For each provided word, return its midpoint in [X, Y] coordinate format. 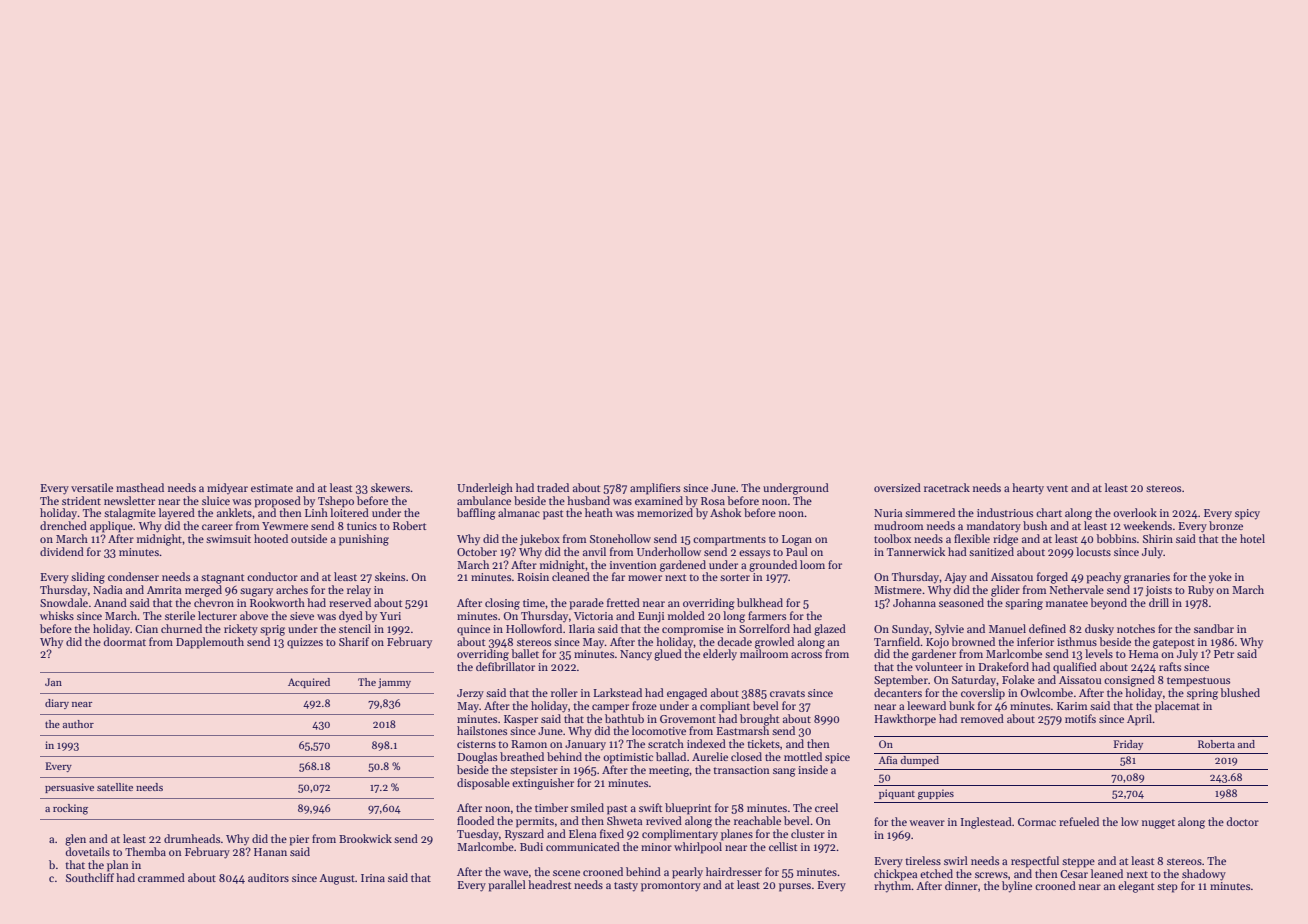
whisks [57, 615]
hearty [1028, 489]
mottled [803, 756]
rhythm [893, 887]
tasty [626, 887]
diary [57, 704]
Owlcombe [1047, 692]
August [337, 879]
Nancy [636, 655]
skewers [390, 487]
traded [553, 487]
